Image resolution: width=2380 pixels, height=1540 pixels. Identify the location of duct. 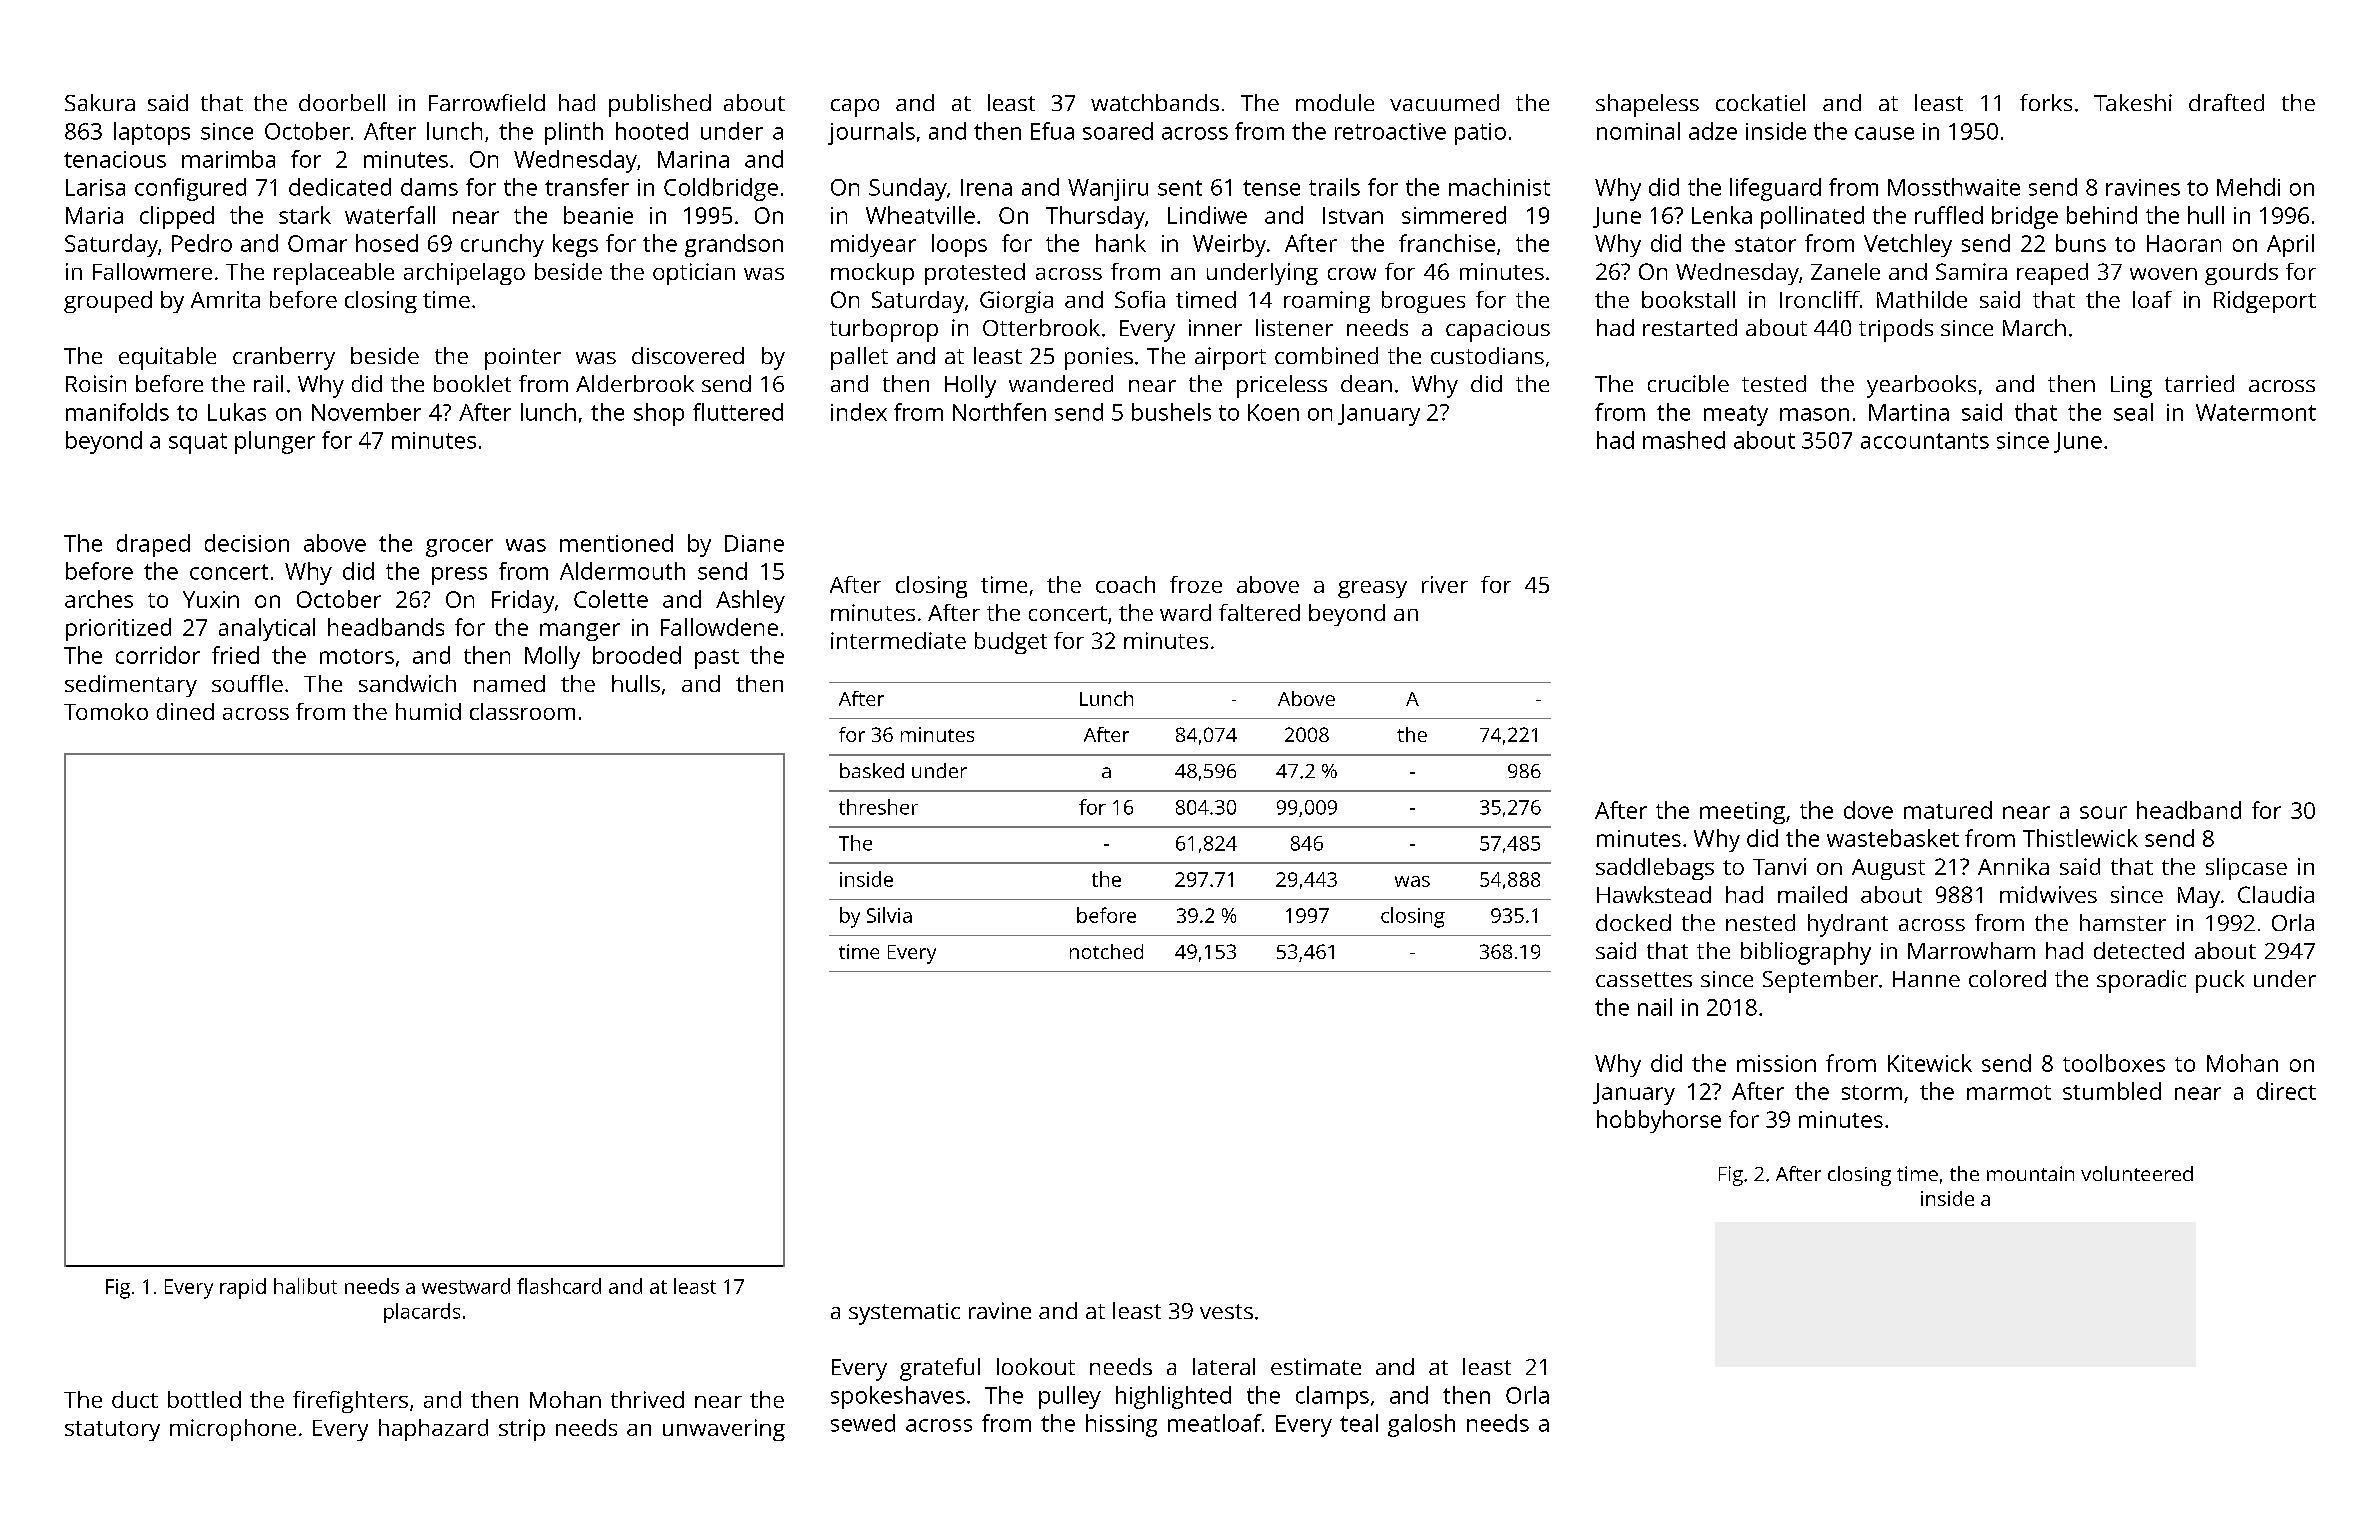
(135, 1399).
